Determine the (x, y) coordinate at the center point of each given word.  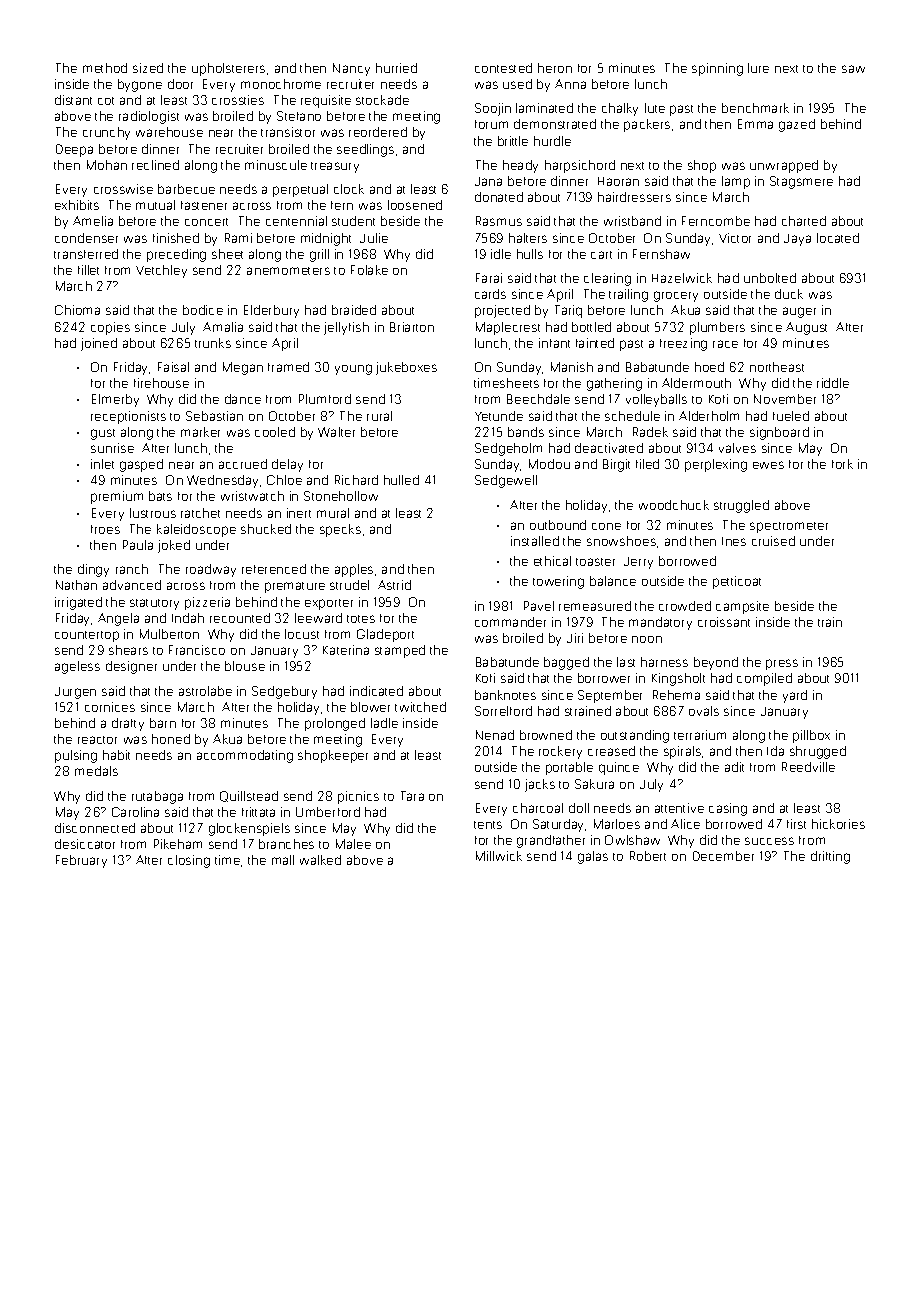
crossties (238, 100)
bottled (591, 327)
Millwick (499, 856)
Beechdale (538, 399)
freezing (683, 344)
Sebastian (214, 416)
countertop (87, 636)
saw (853, 69)
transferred (86, 254)
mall (283, 860)
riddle (833, 383)
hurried (396, 68)
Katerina (346, 650)
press (782, 664)
